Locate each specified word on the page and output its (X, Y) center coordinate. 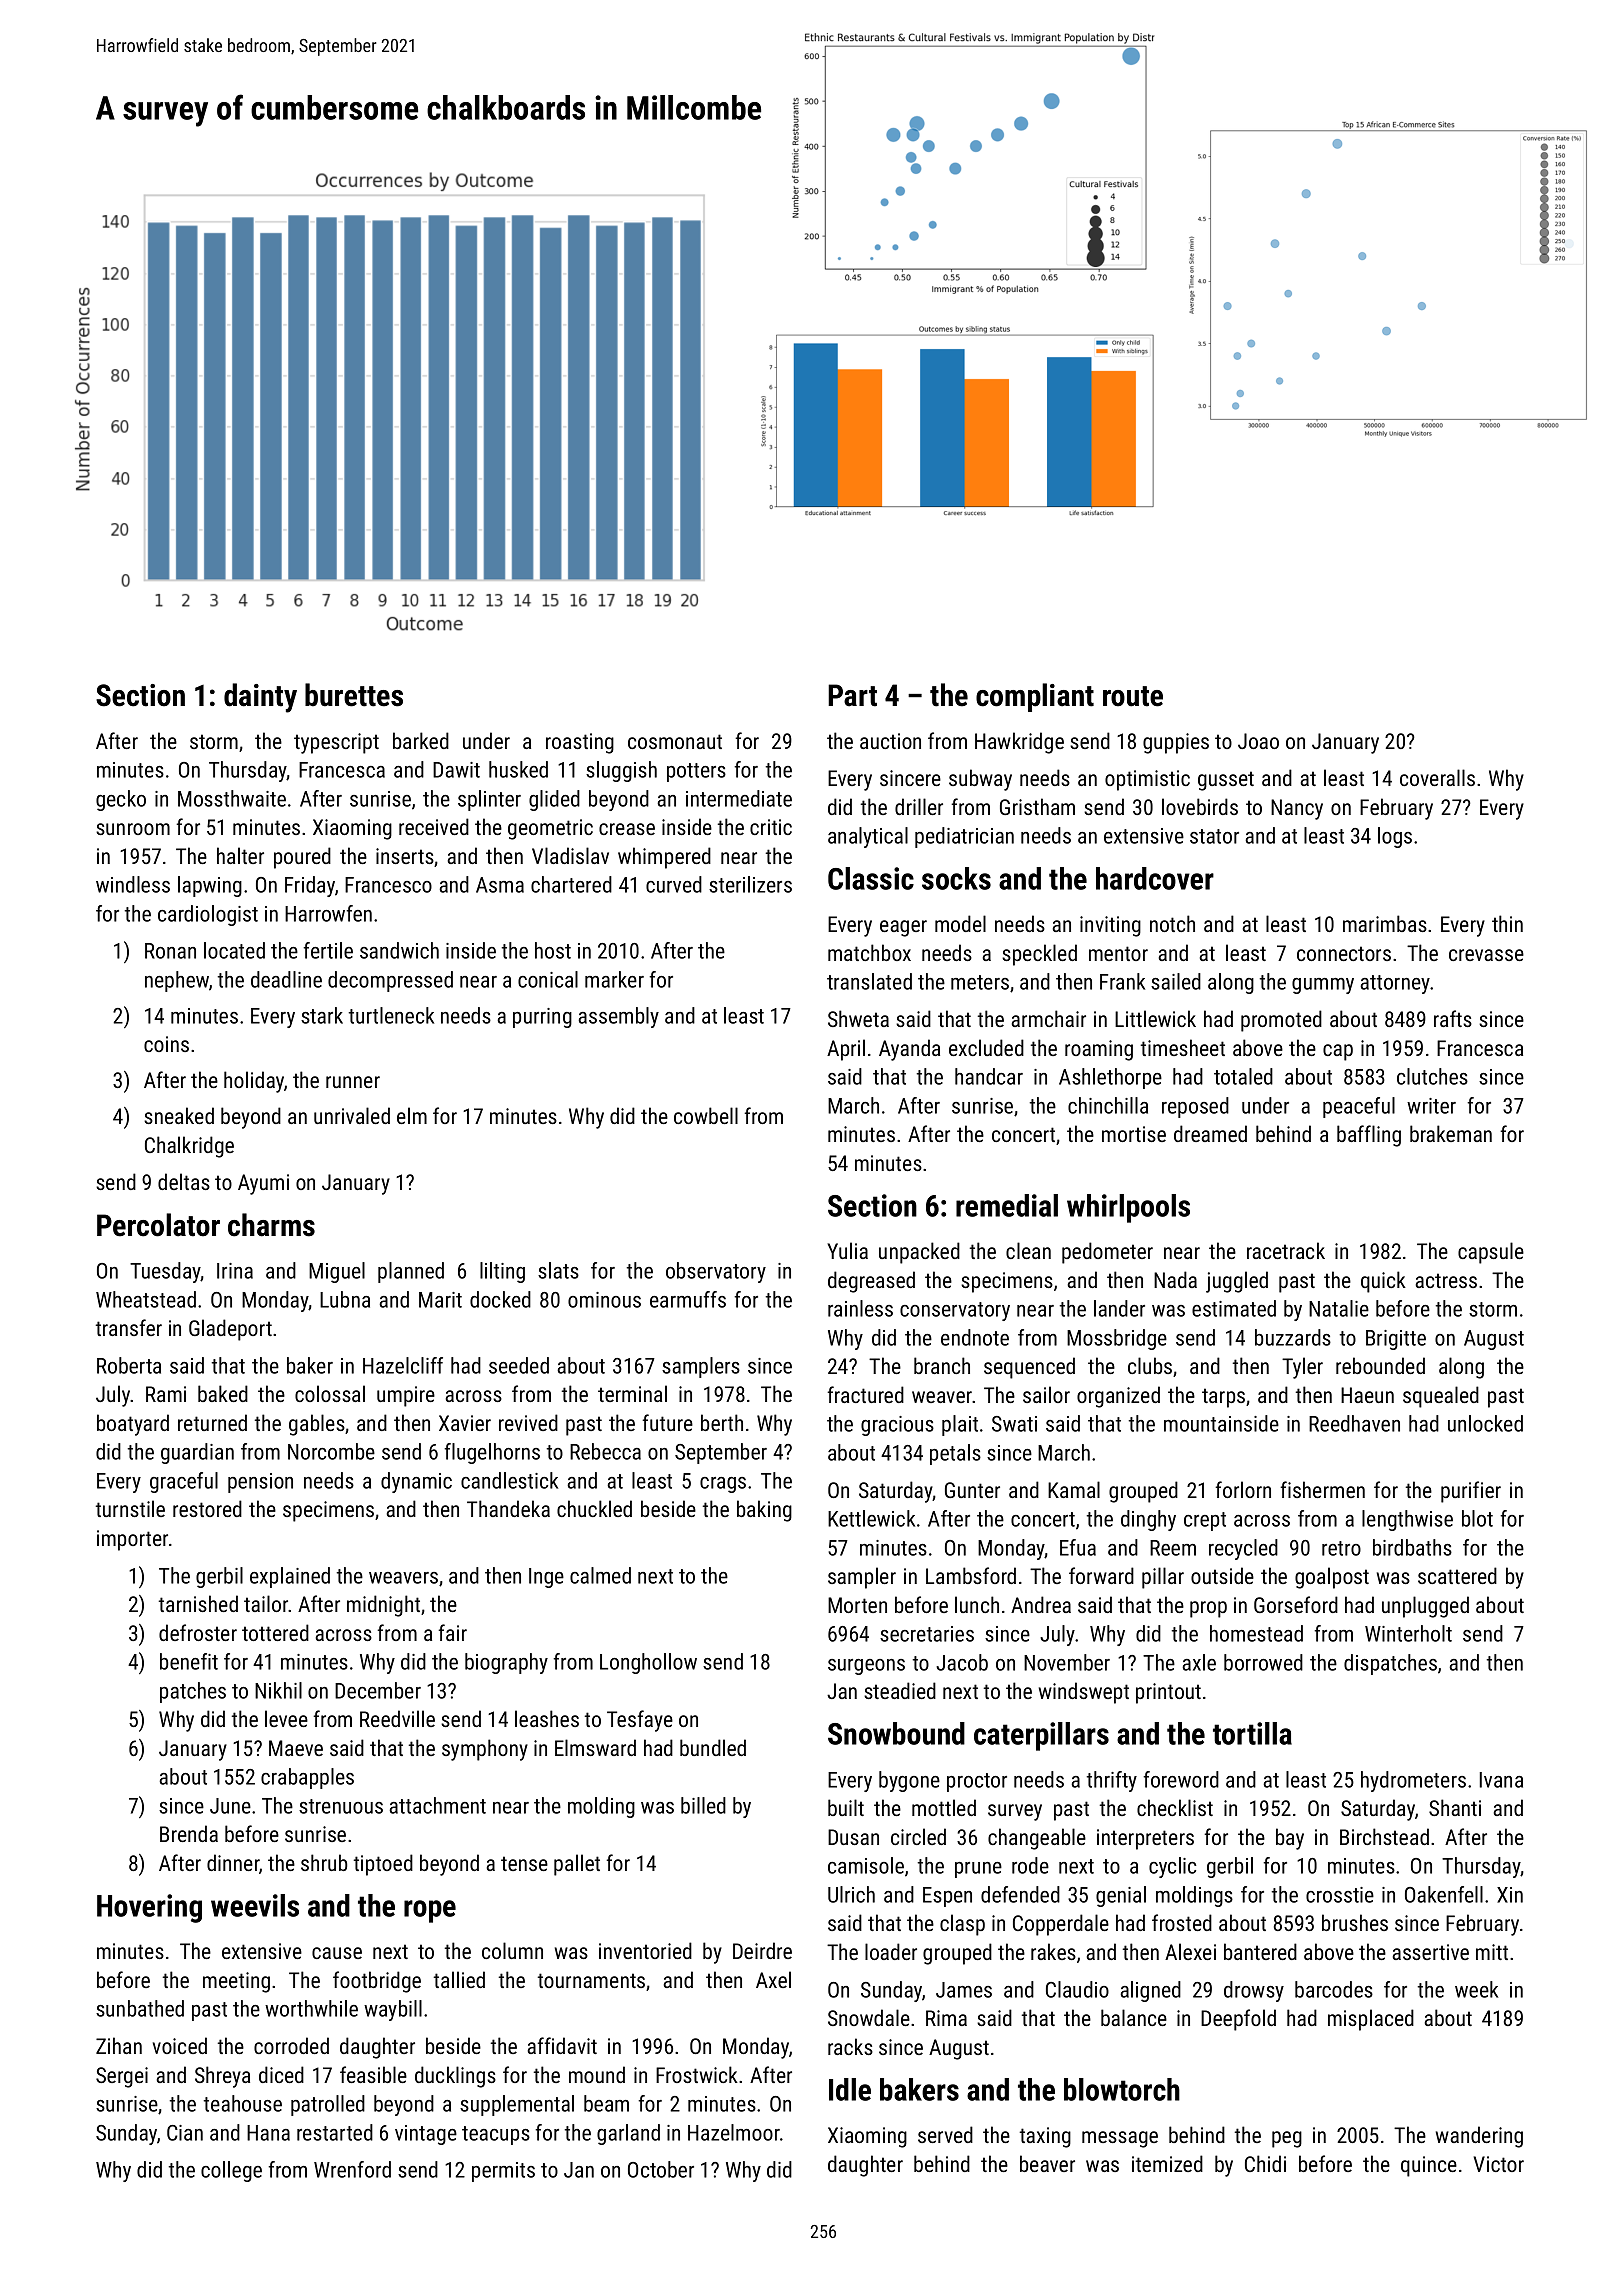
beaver (1047, 2163)
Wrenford (352, 2169)
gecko (121, 800)
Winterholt (1408, 1633)
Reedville (397, 1718)
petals (955, 1454)
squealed (1441, 1397)
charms (271, 1225)
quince (1429, 2166)
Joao (1258, 741)
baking (764, 1511)
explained (290, 1577)
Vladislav (570, 855)
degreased (871, 1282)
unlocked (1485, 1423)
